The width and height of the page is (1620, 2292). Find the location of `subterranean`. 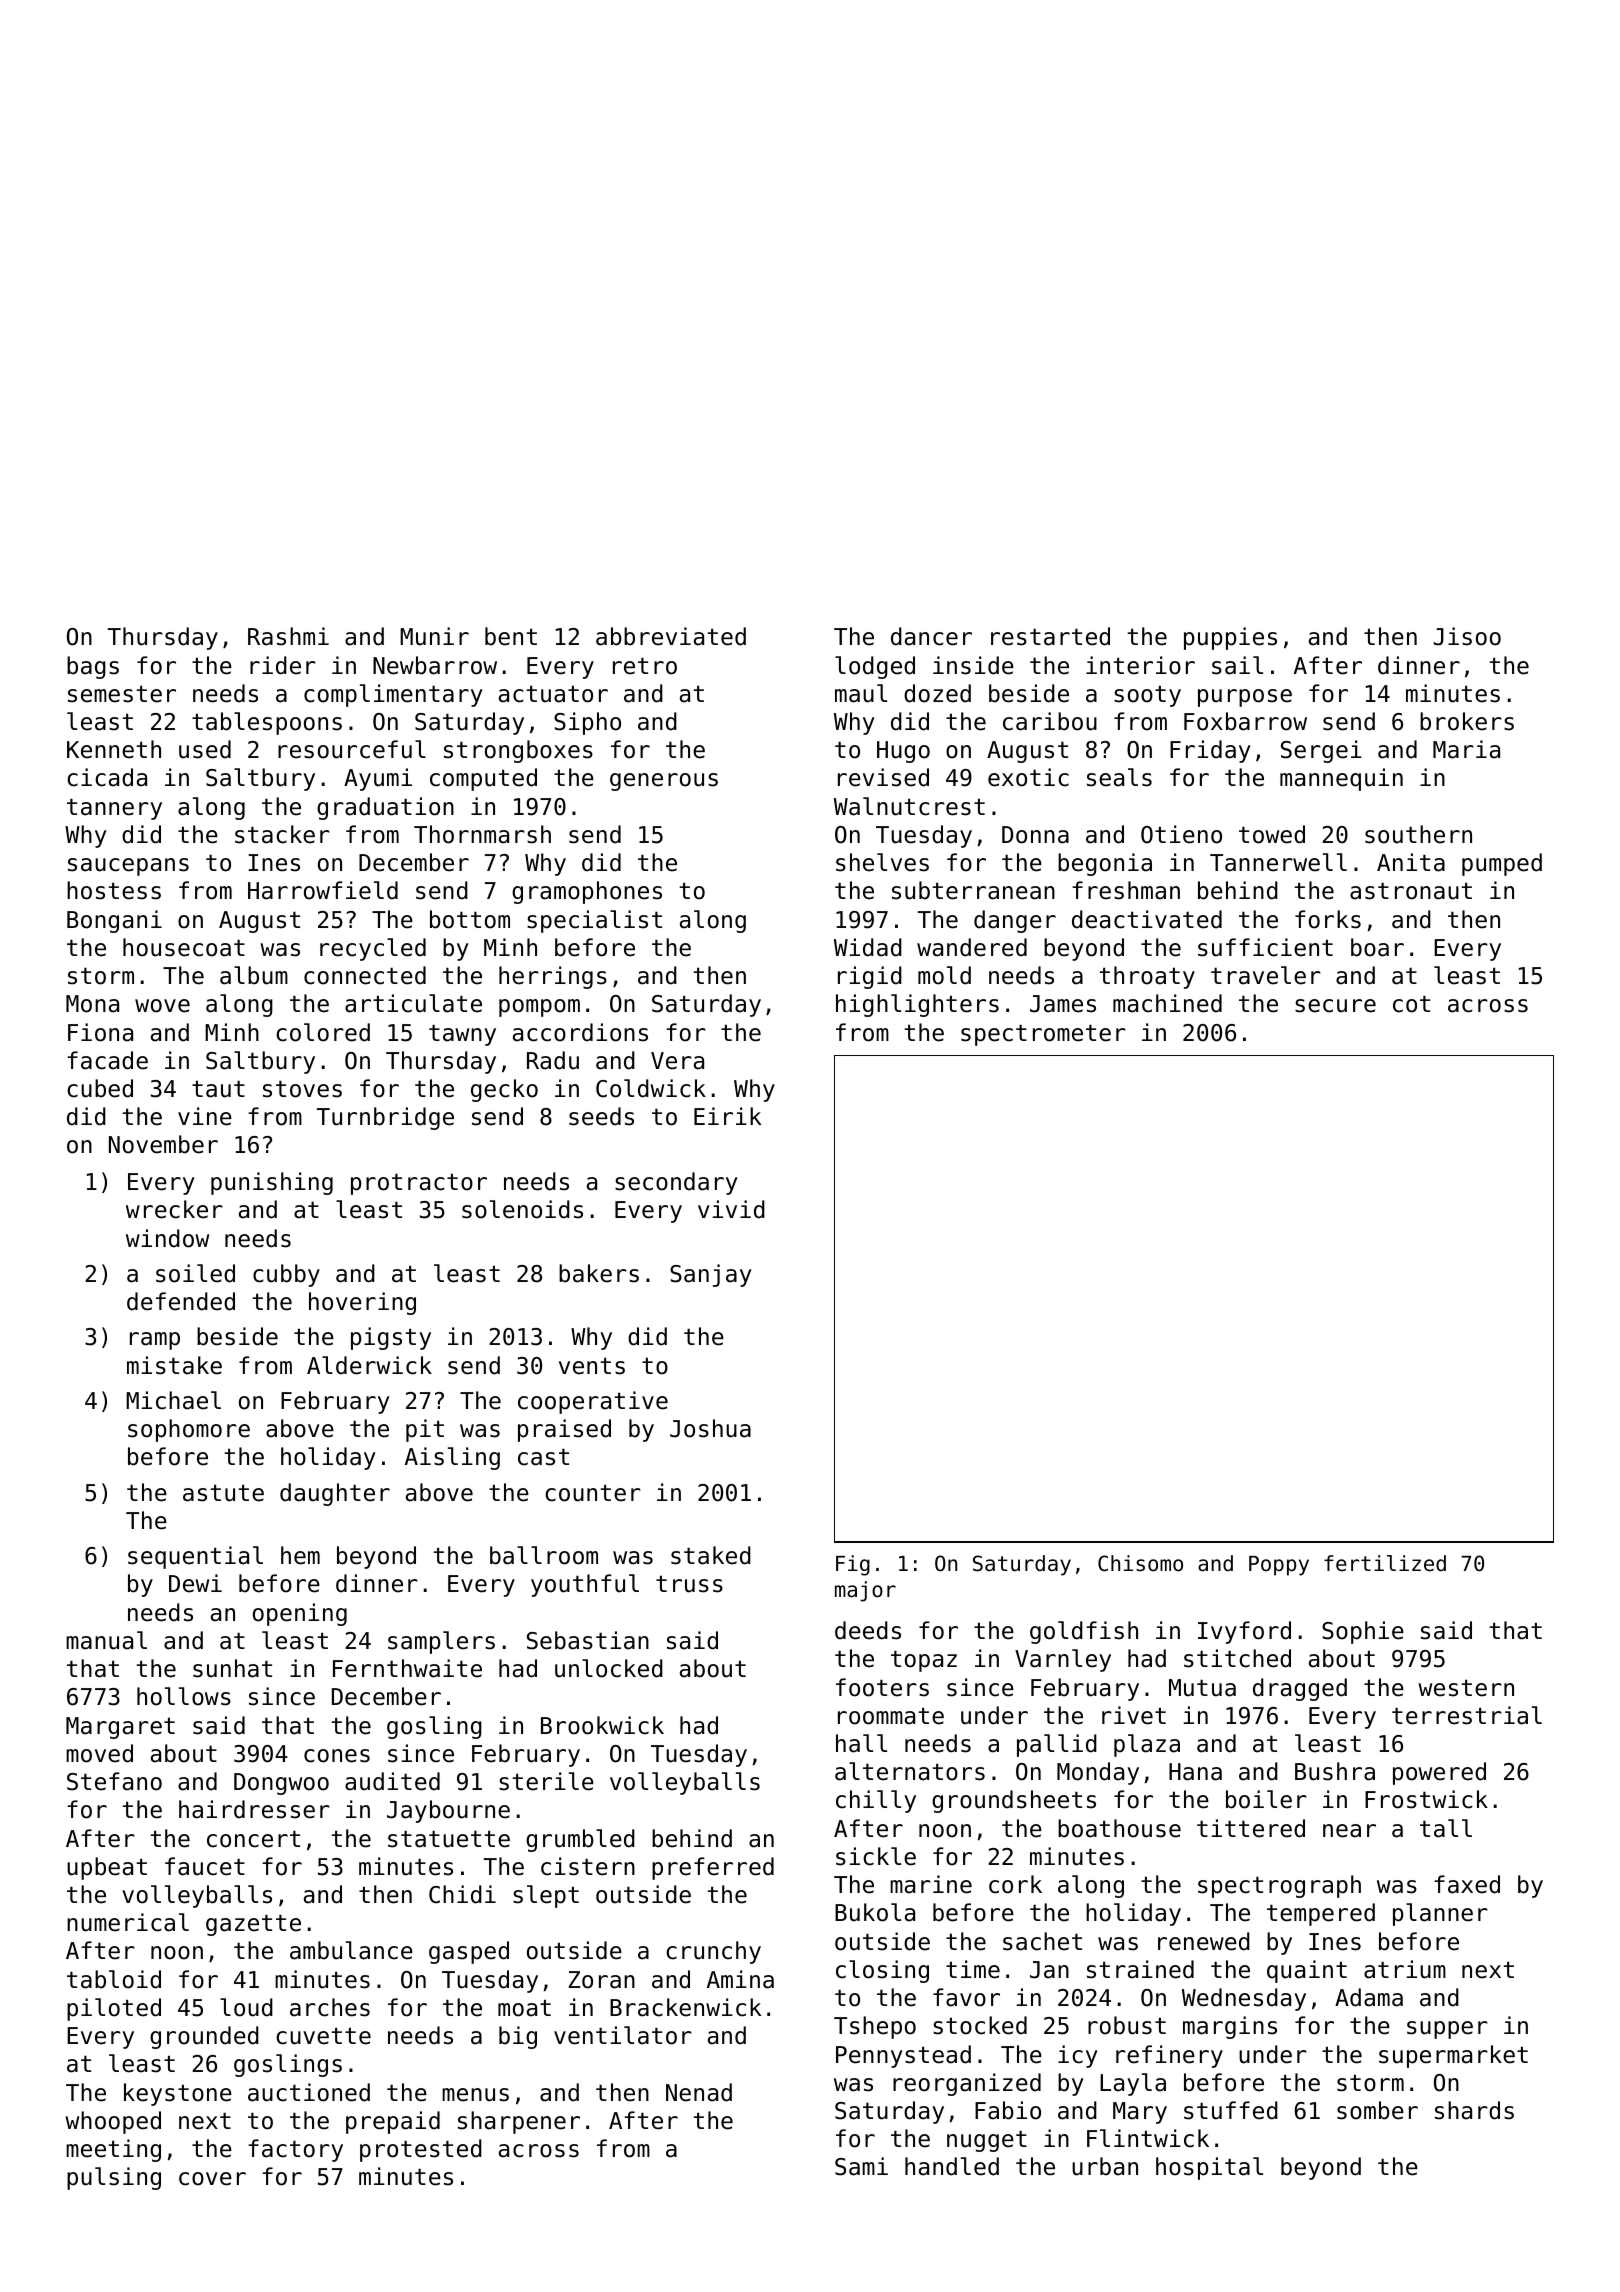

subterranean is located at coordinates (973, 890).
